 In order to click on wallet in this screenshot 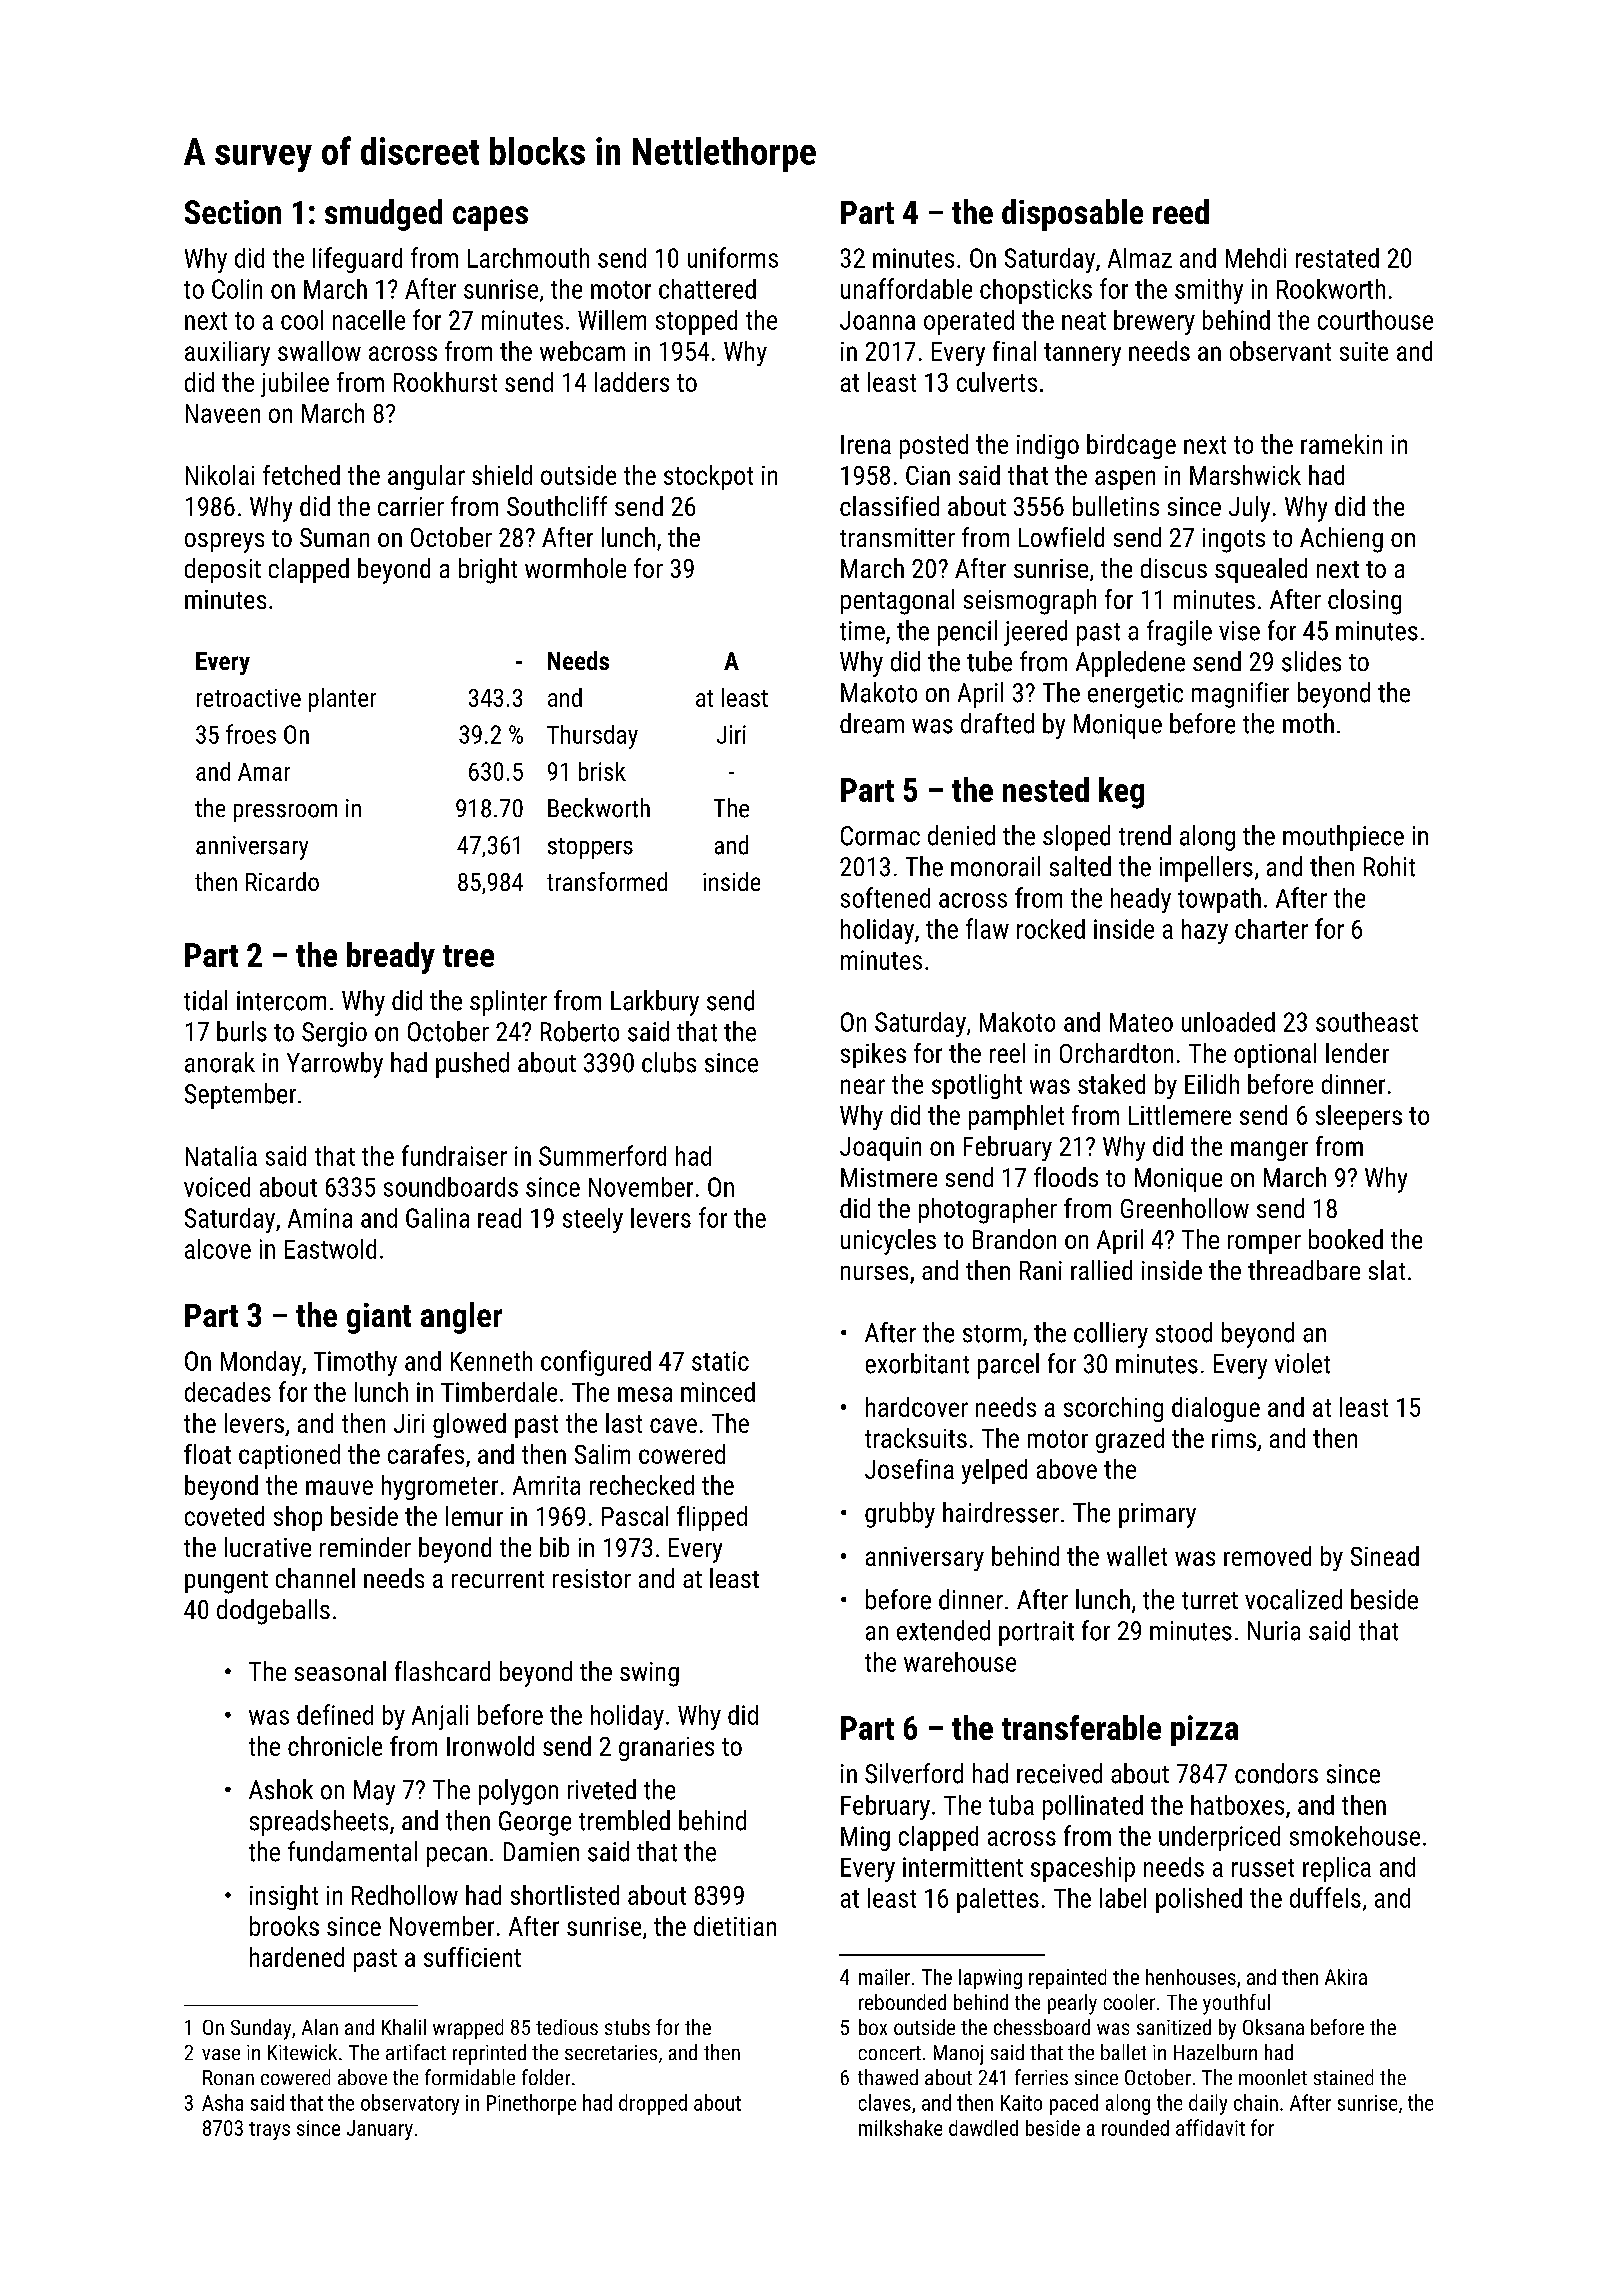, I will do `click(1137, 1556)`.
